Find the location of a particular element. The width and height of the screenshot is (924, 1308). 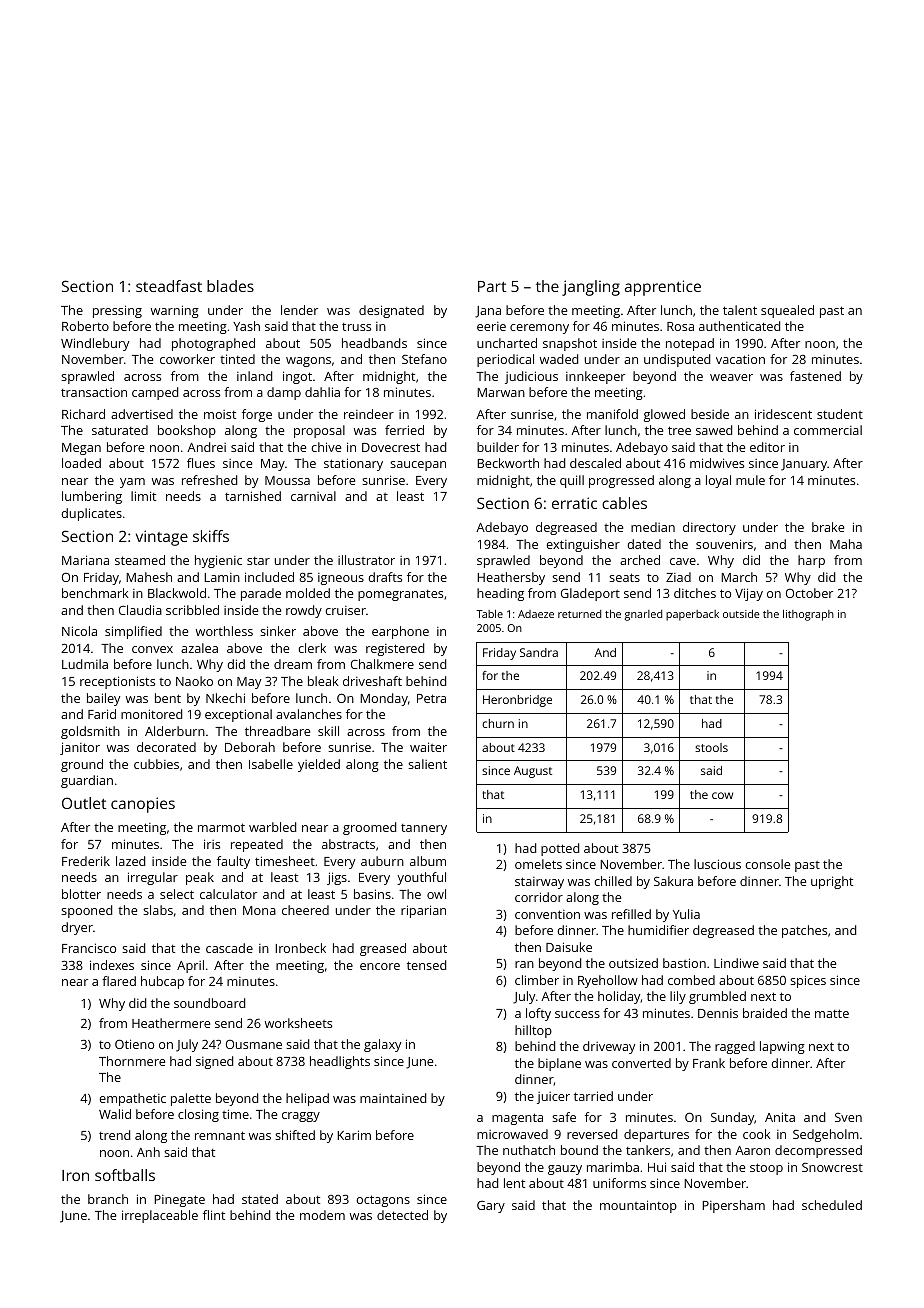

lily is located at coordinates (678, 997).
